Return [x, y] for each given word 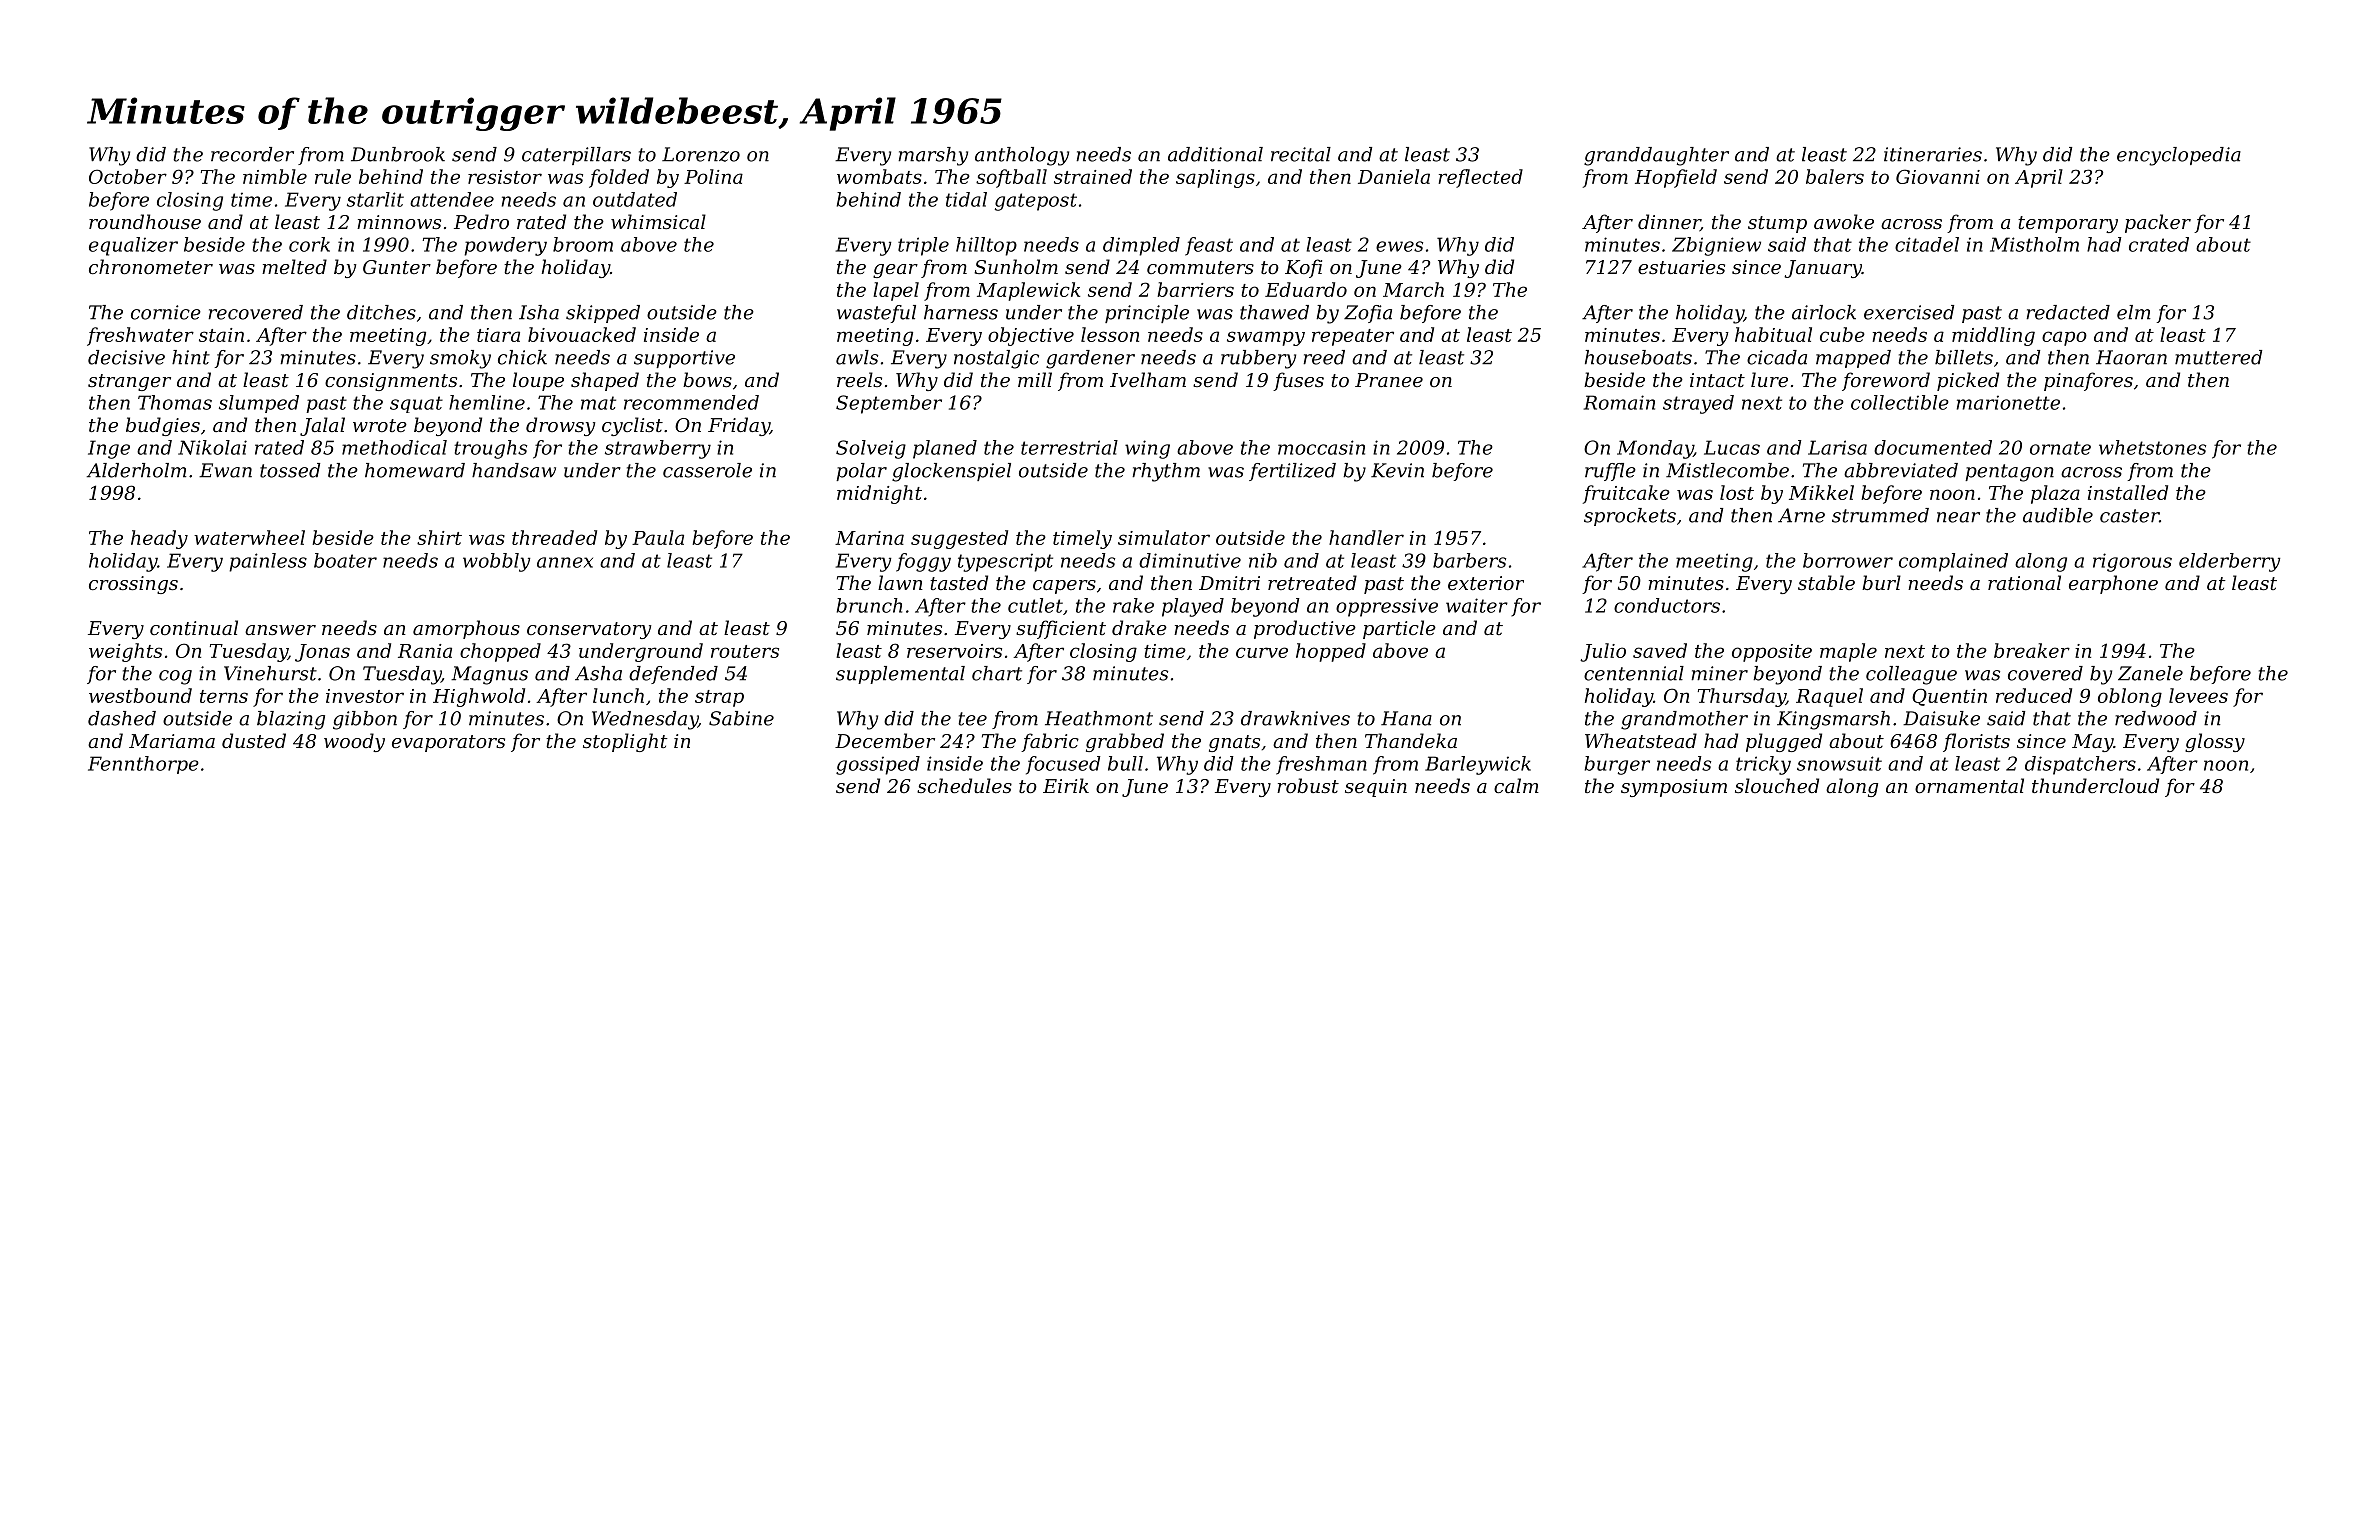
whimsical [658, 221]
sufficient [1061, 629]
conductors [1667, 605]
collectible [1900, 402]
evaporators [448, 743]
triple [923, 246]
